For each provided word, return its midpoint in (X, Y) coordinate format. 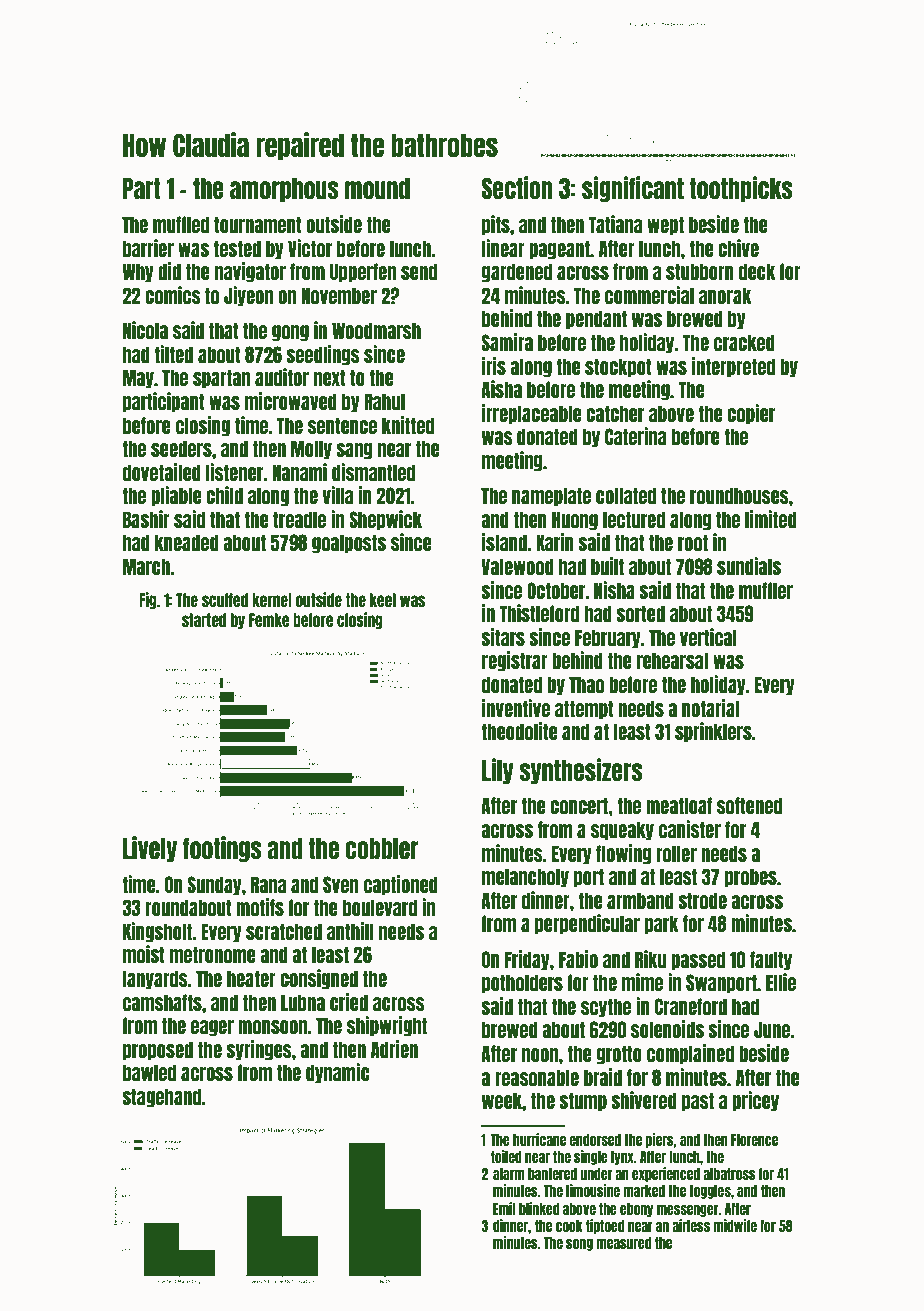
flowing (624, 854)
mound (377, 188)
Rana (268, 884)
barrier (148, 248)
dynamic (338, 1073)
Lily (498, 771)
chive (738, 248)
